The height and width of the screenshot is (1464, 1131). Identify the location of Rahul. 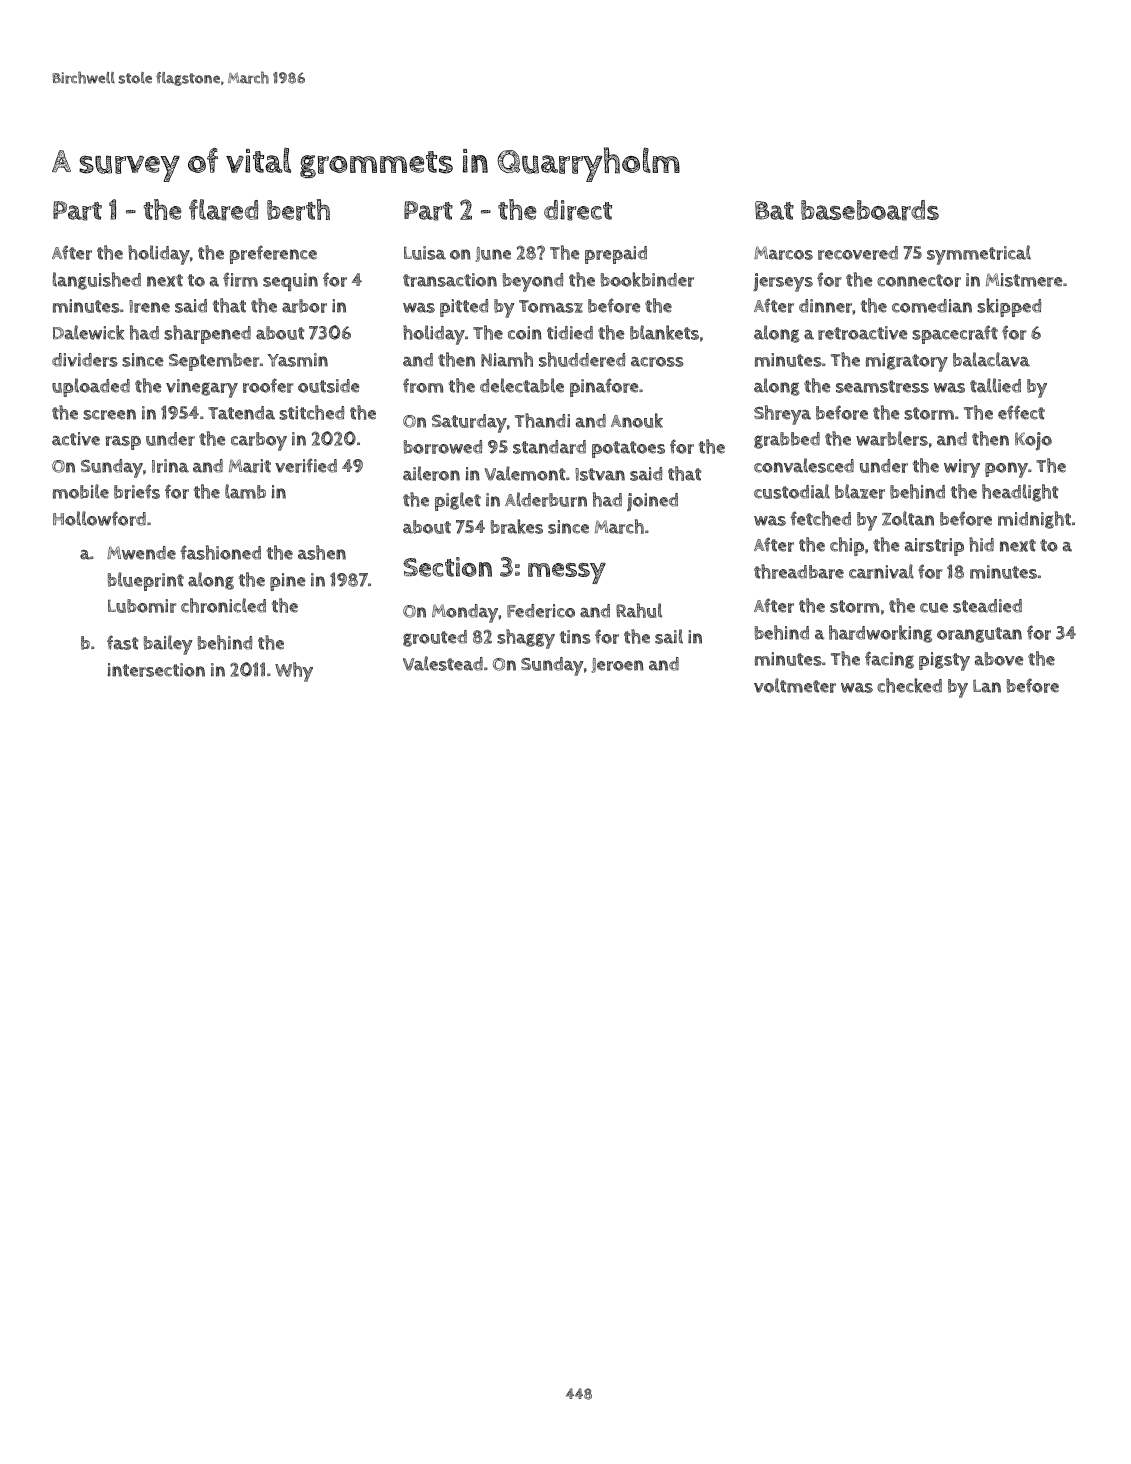
(639, 610).
